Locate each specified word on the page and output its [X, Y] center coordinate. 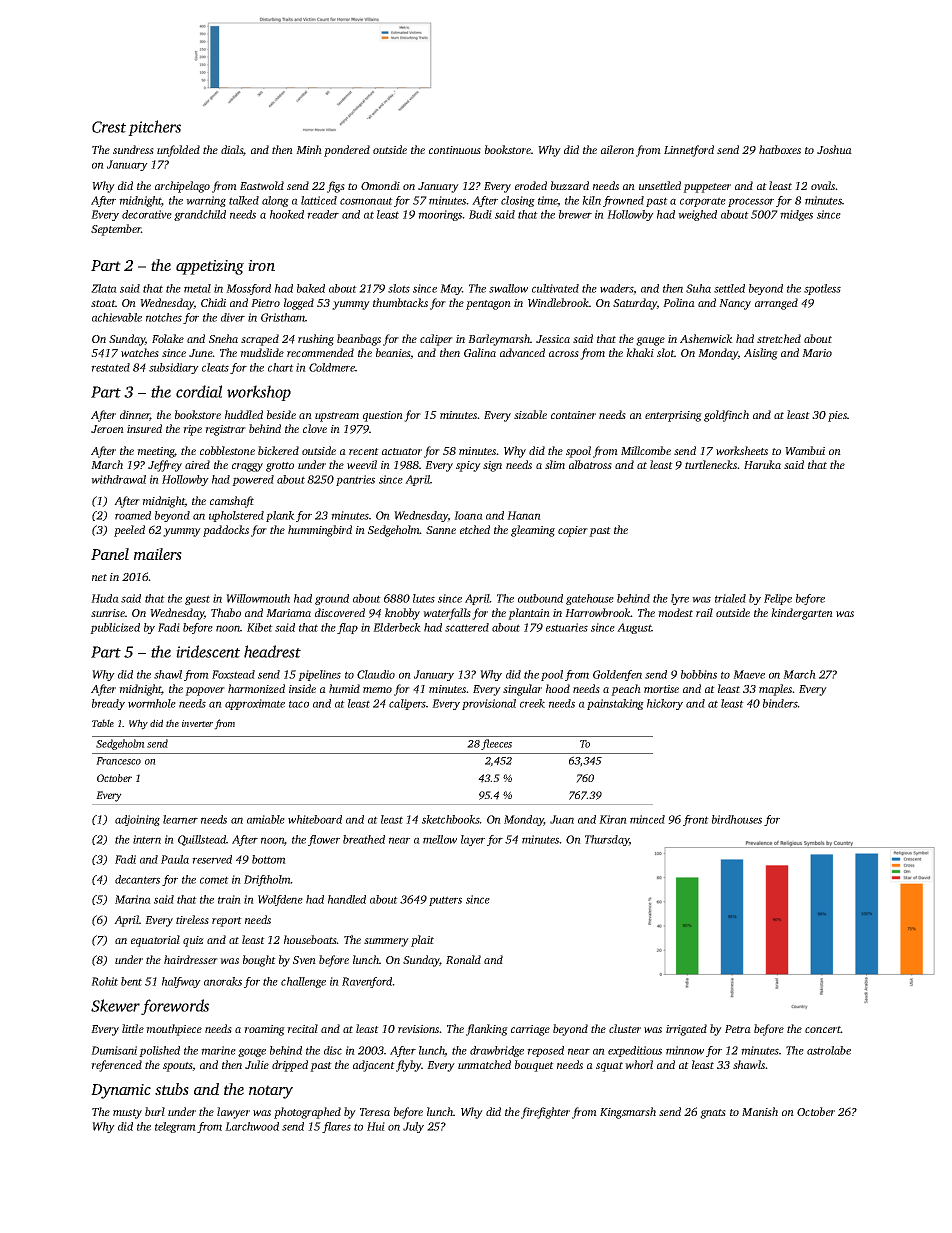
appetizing [210, 267]
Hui [376, 1126]
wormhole [152, 703]
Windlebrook [558, 302]
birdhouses [737, 819]
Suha [698, 288]
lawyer [233, 1113]
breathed [364, 839]
